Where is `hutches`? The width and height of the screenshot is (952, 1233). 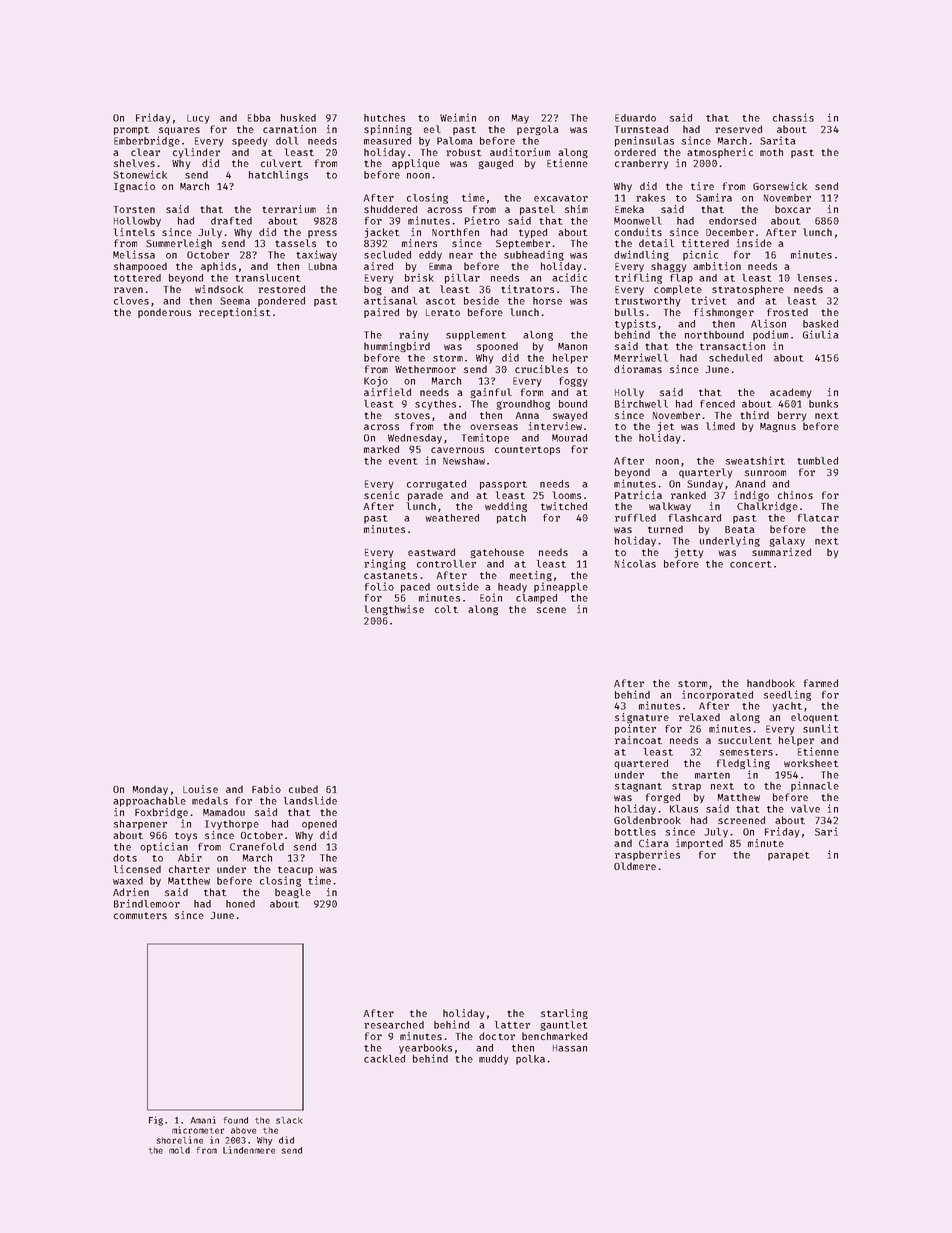 hutches is located at coordinates (384, 118).
